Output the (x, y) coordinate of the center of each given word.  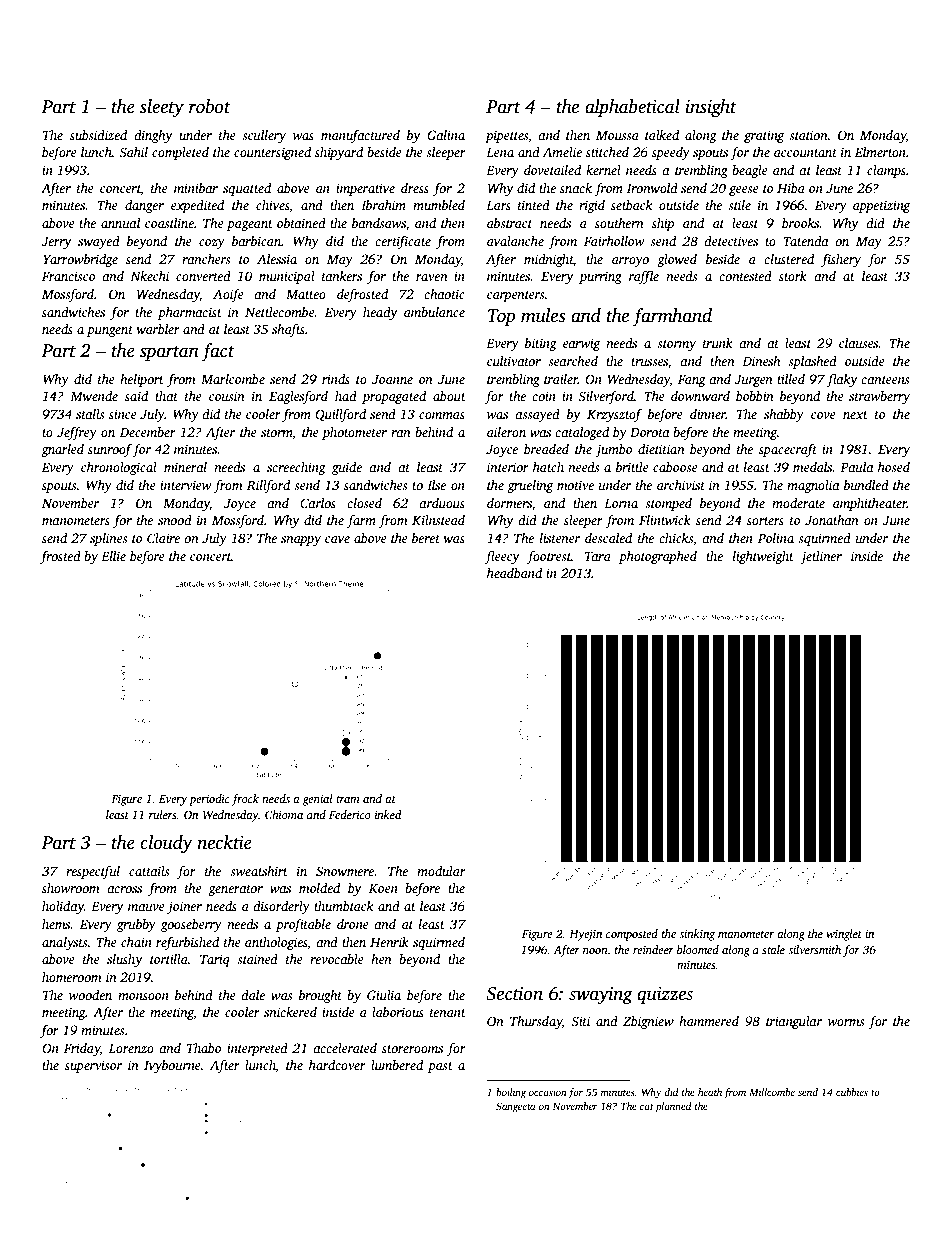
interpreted (257, 1049)
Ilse (436, 485)
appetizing (881, 206)
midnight (548, 260)
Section (514, 994)
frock (245, 800)
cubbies (852, 1092)
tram (348, 799)
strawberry (879, 397)
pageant (250, 225)
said (136, 396)
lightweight (763, 557)
